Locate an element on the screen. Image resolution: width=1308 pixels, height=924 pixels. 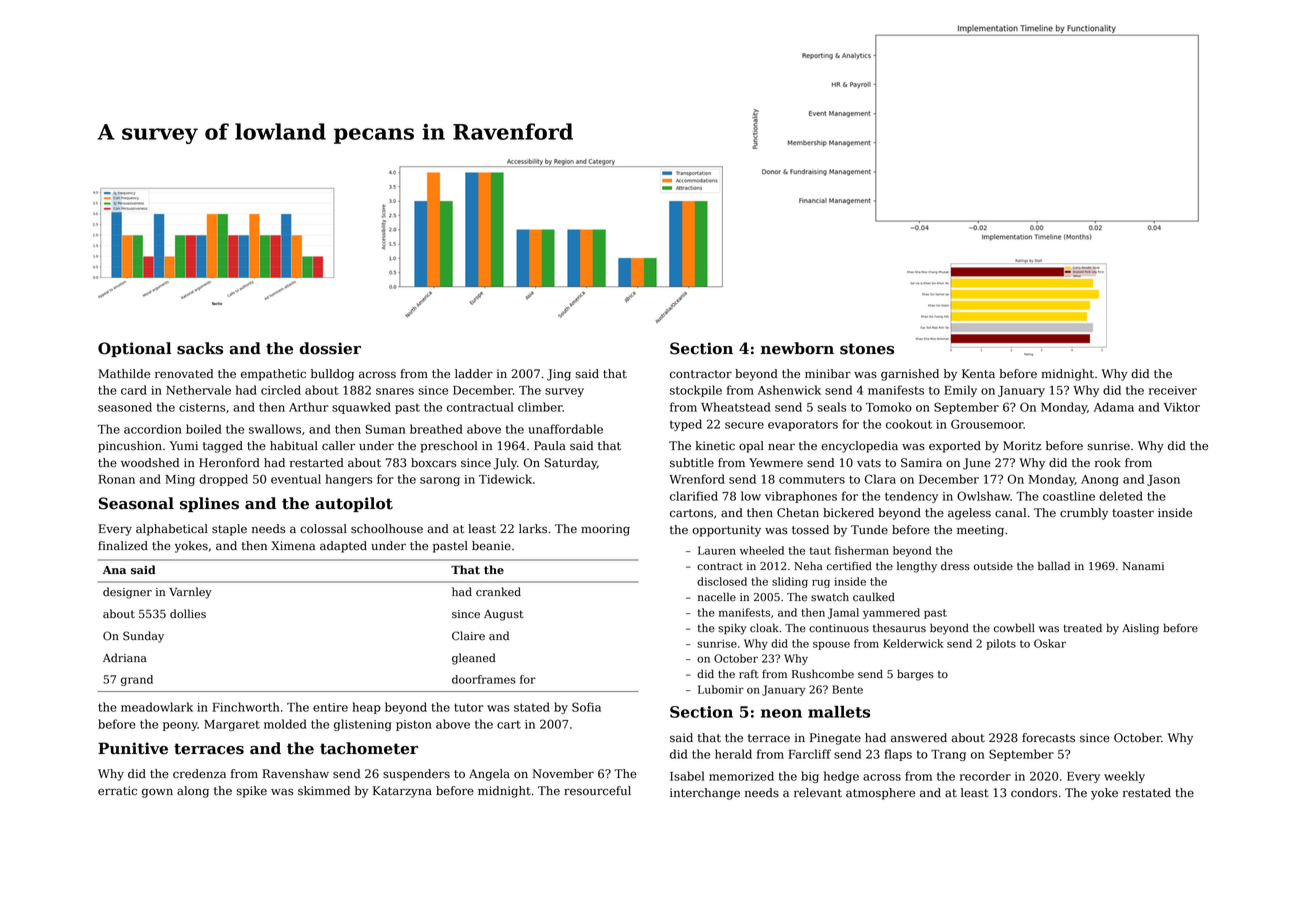
barges is located at coordinates (915, 675).
